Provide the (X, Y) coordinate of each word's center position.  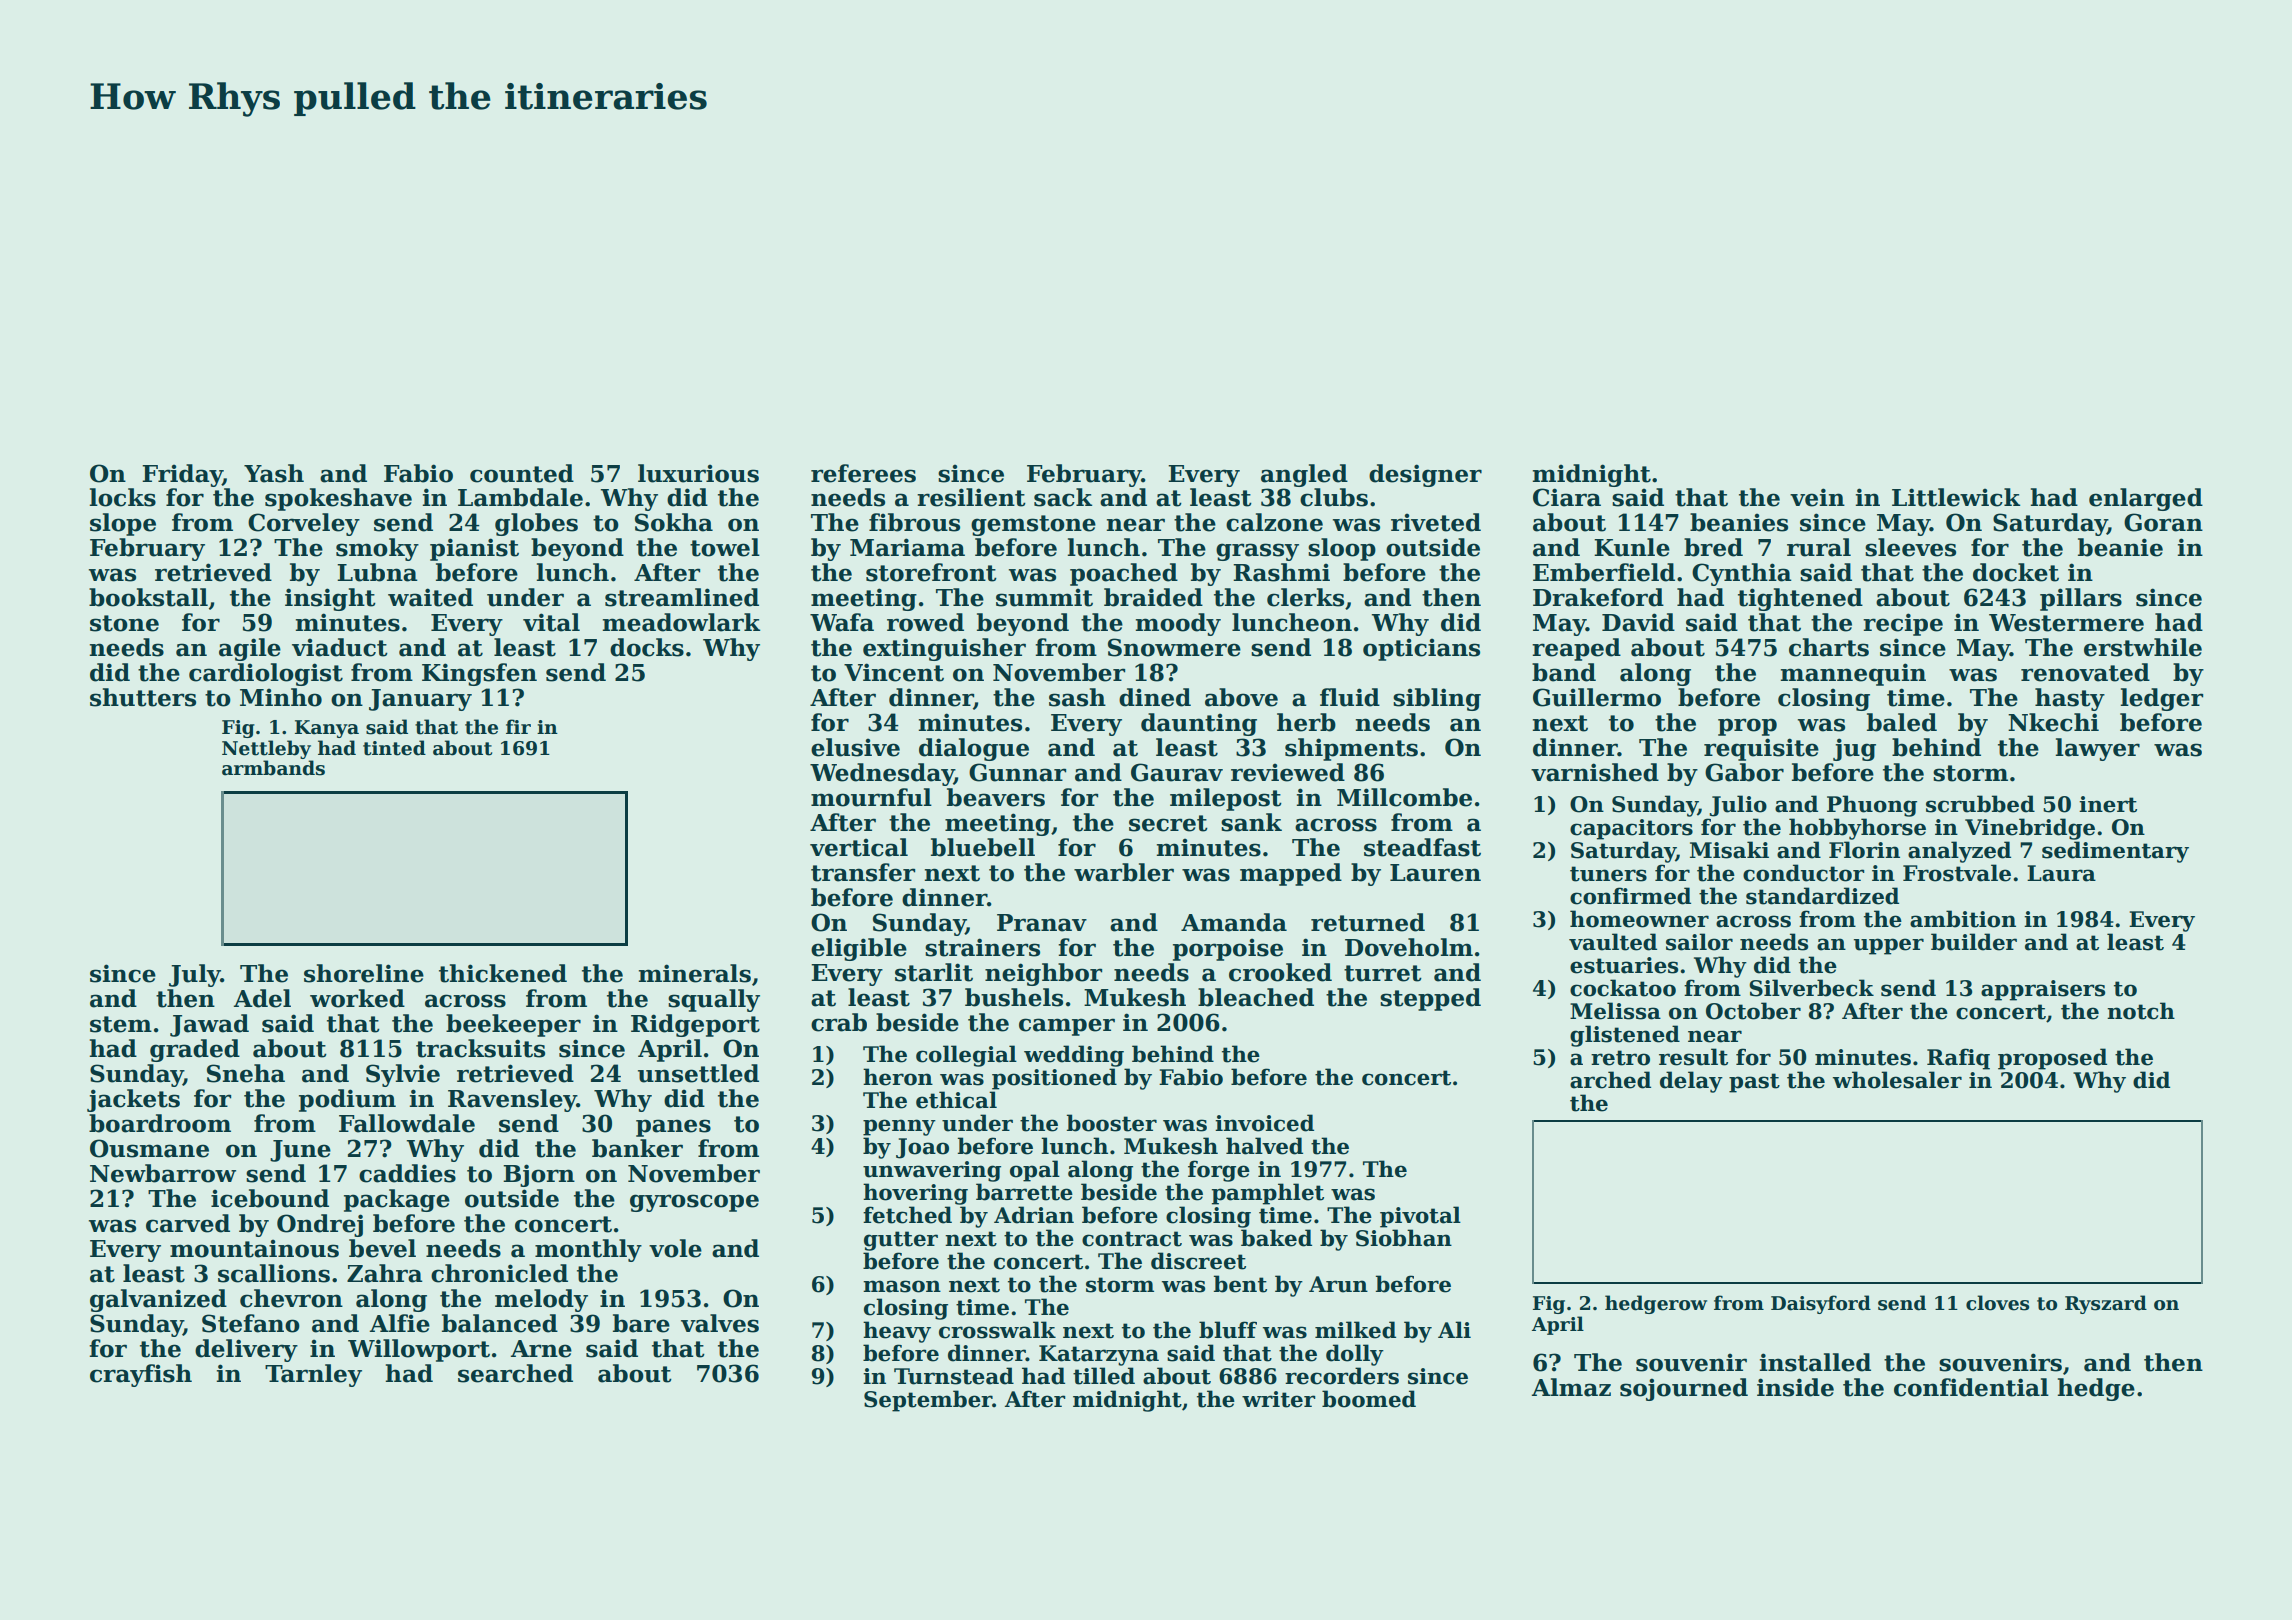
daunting (1199, 724)
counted (522, 473)
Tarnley (313, 1375)
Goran (2163, 522)
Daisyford (1821, 1304)
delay (1691, 1082)
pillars (2081, 599)
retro (1620, 1058)
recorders (1342, 1376)
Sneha (246, 1073)
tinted (394, 748)
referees (863, 473)
